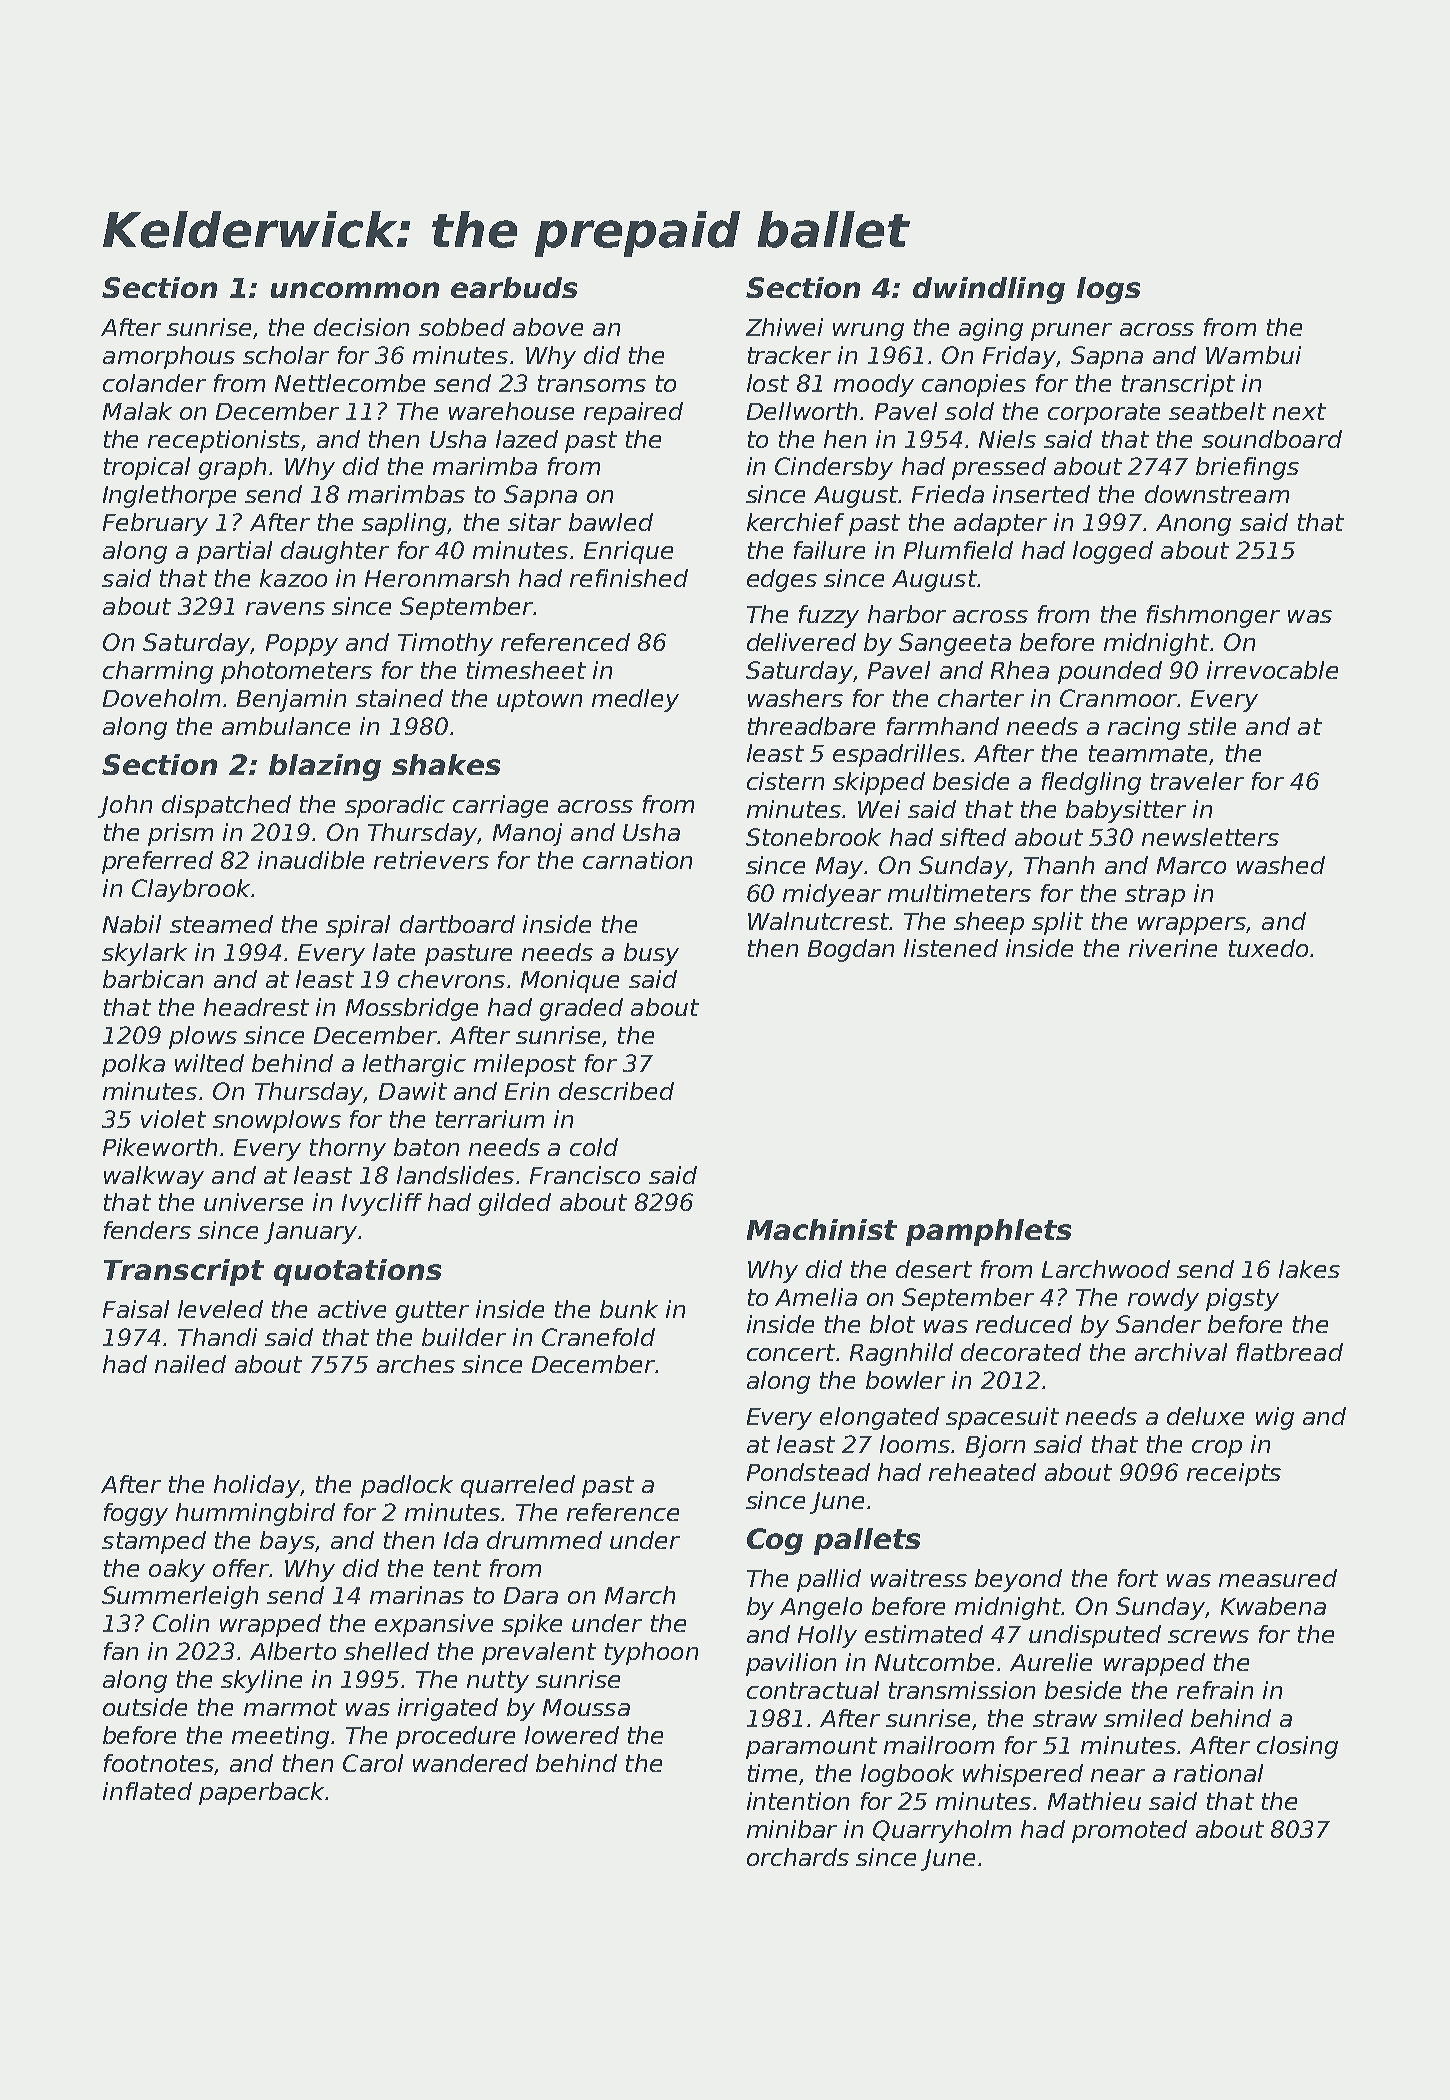 This image has height=2100, width=1450. Describe the element at coordinates (548, 327) in the image. I see `above` at that location.
